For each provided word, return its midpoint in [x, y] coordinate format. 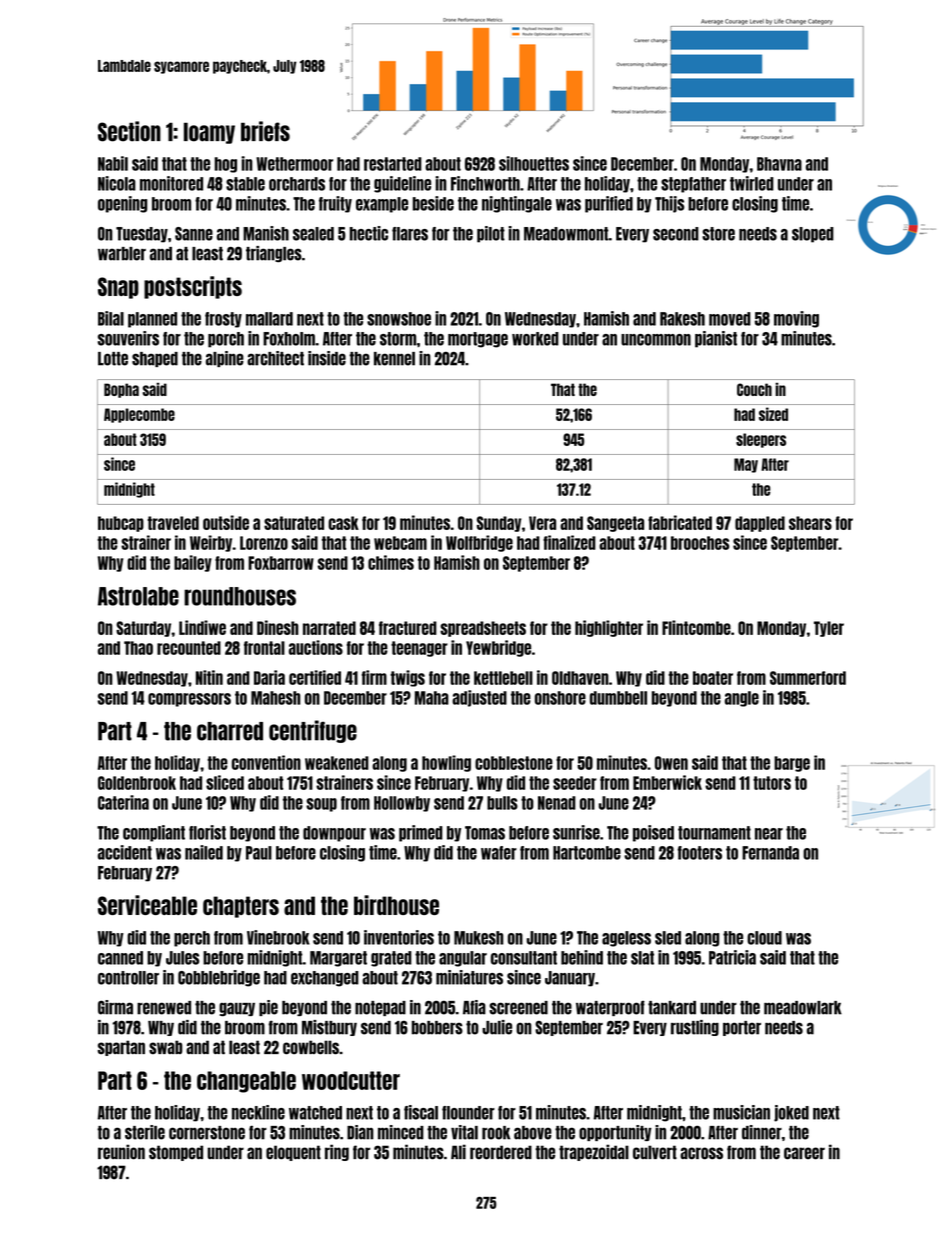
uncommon [656, 340]
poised [653, 833]
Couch [754, 389]
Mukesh [479, 938]
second [676, 234]
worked [535, 339]
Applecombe [139, 415]
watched [315, 1113]
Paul [259, 853]
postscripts [193, 287]
